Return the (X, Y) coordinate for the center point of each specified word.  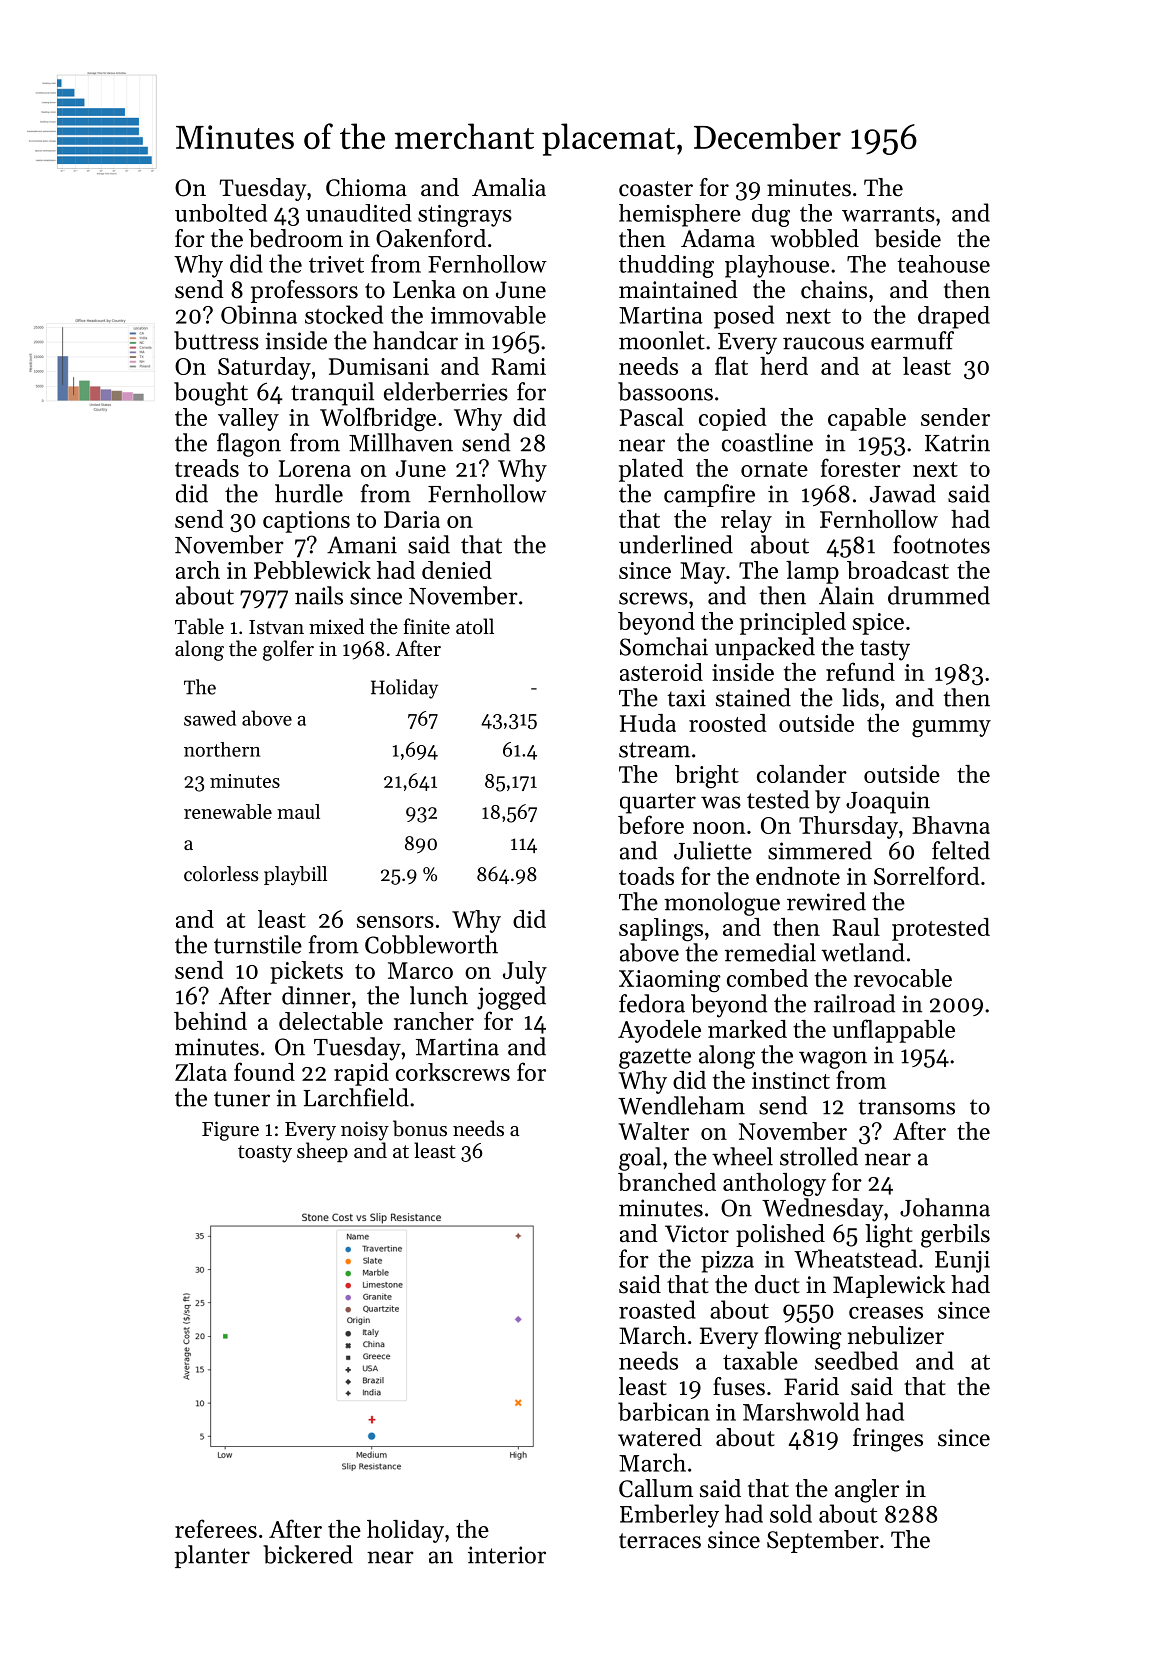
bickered (308, 1554)
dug (771, 215)
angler (867, 1491)
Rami (519, 366)
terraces (660, 1541)
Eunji (962, 1262)
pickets (306, 972)
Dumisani (379, 366)
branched (667, 1182)
